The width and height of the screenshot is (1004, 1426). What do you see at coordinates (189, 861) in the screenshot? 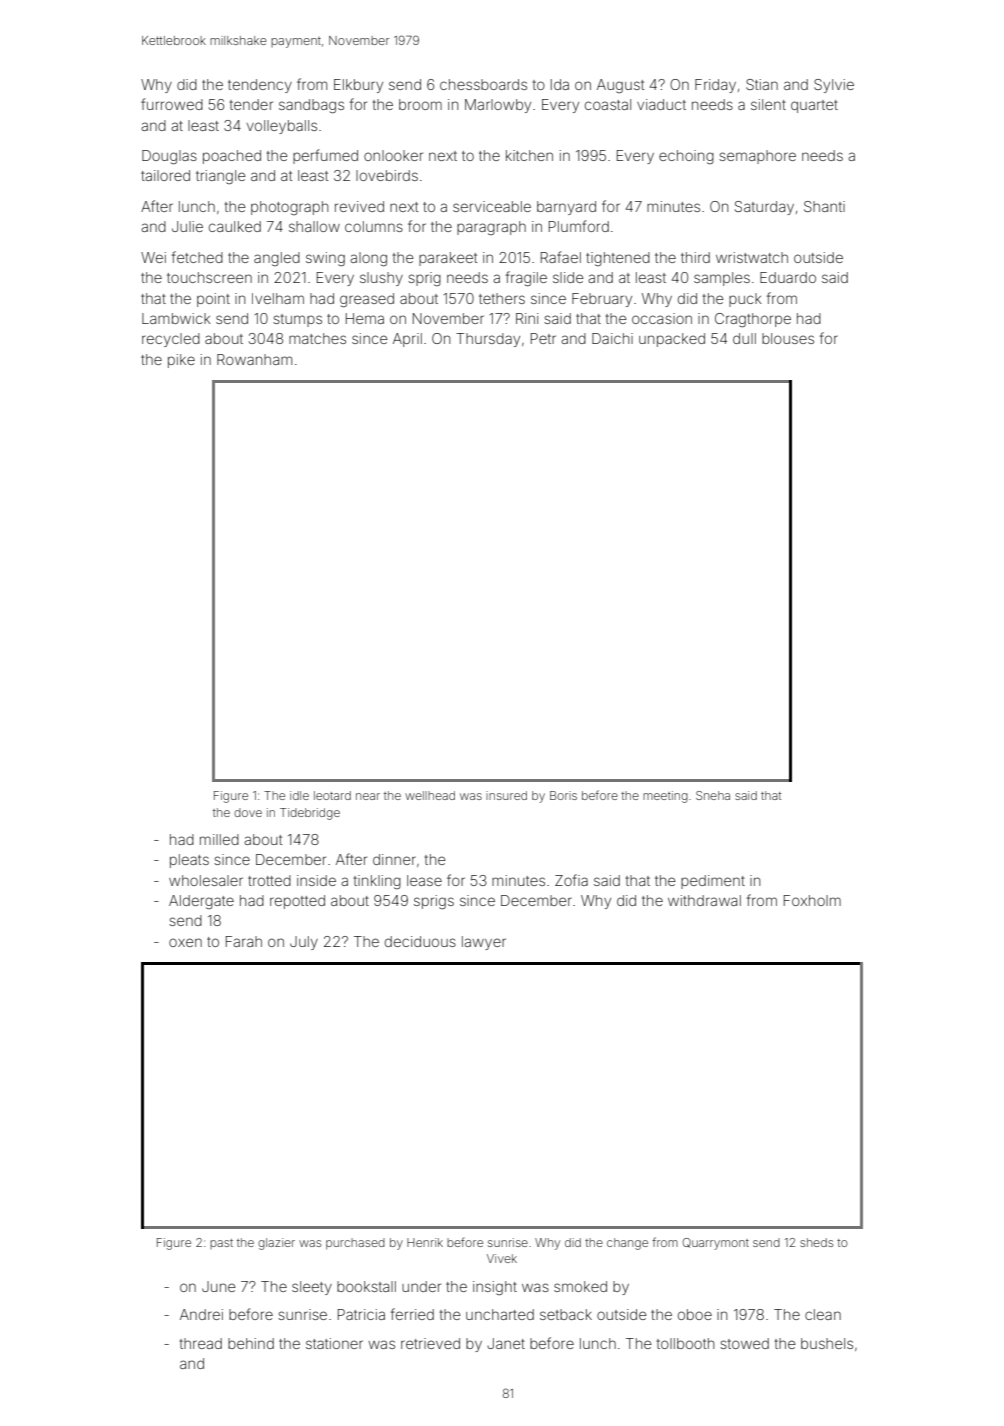
I see `pleats` at bounding box center [189, 861].
